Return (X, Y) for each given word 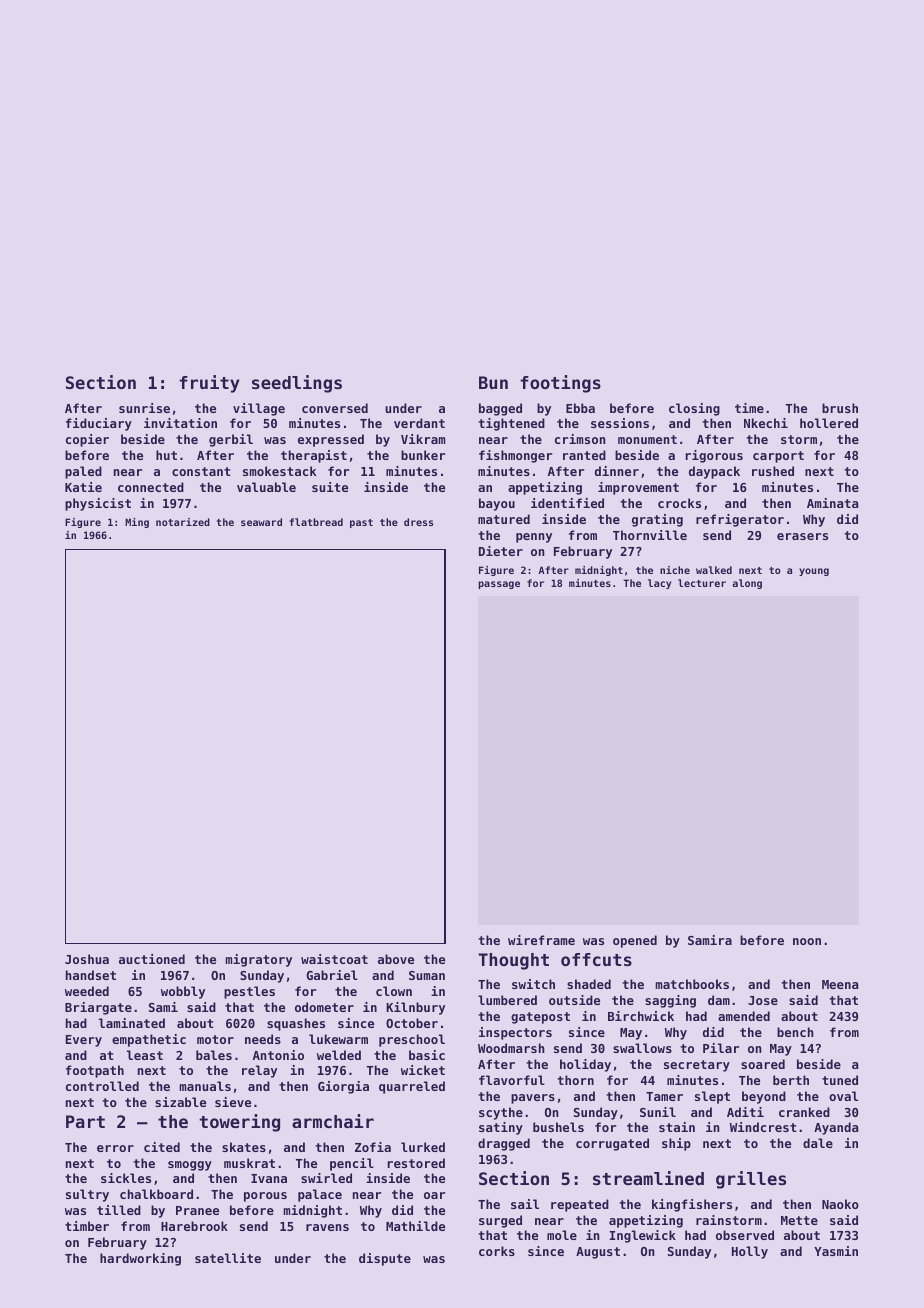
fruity (209, 384)
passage (499, 585)
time (749, 408)
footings (560, 384)
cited (162, 1147)
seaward (261, 522)
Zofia (373, 1147)
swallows (642, 1048)
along (747, 584)
